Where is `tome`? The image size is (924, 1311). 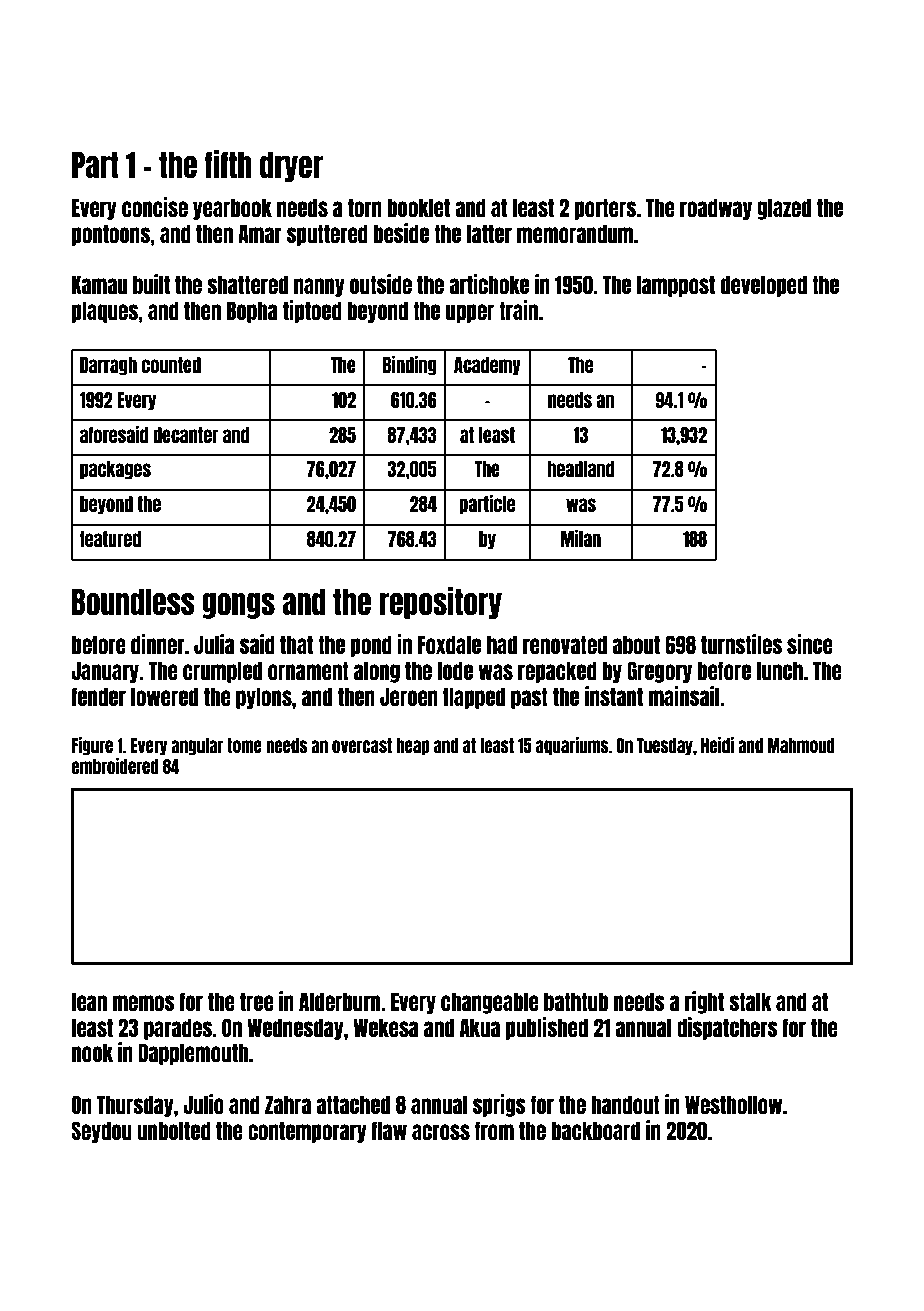 tome is located at coordinates (244, 745).
